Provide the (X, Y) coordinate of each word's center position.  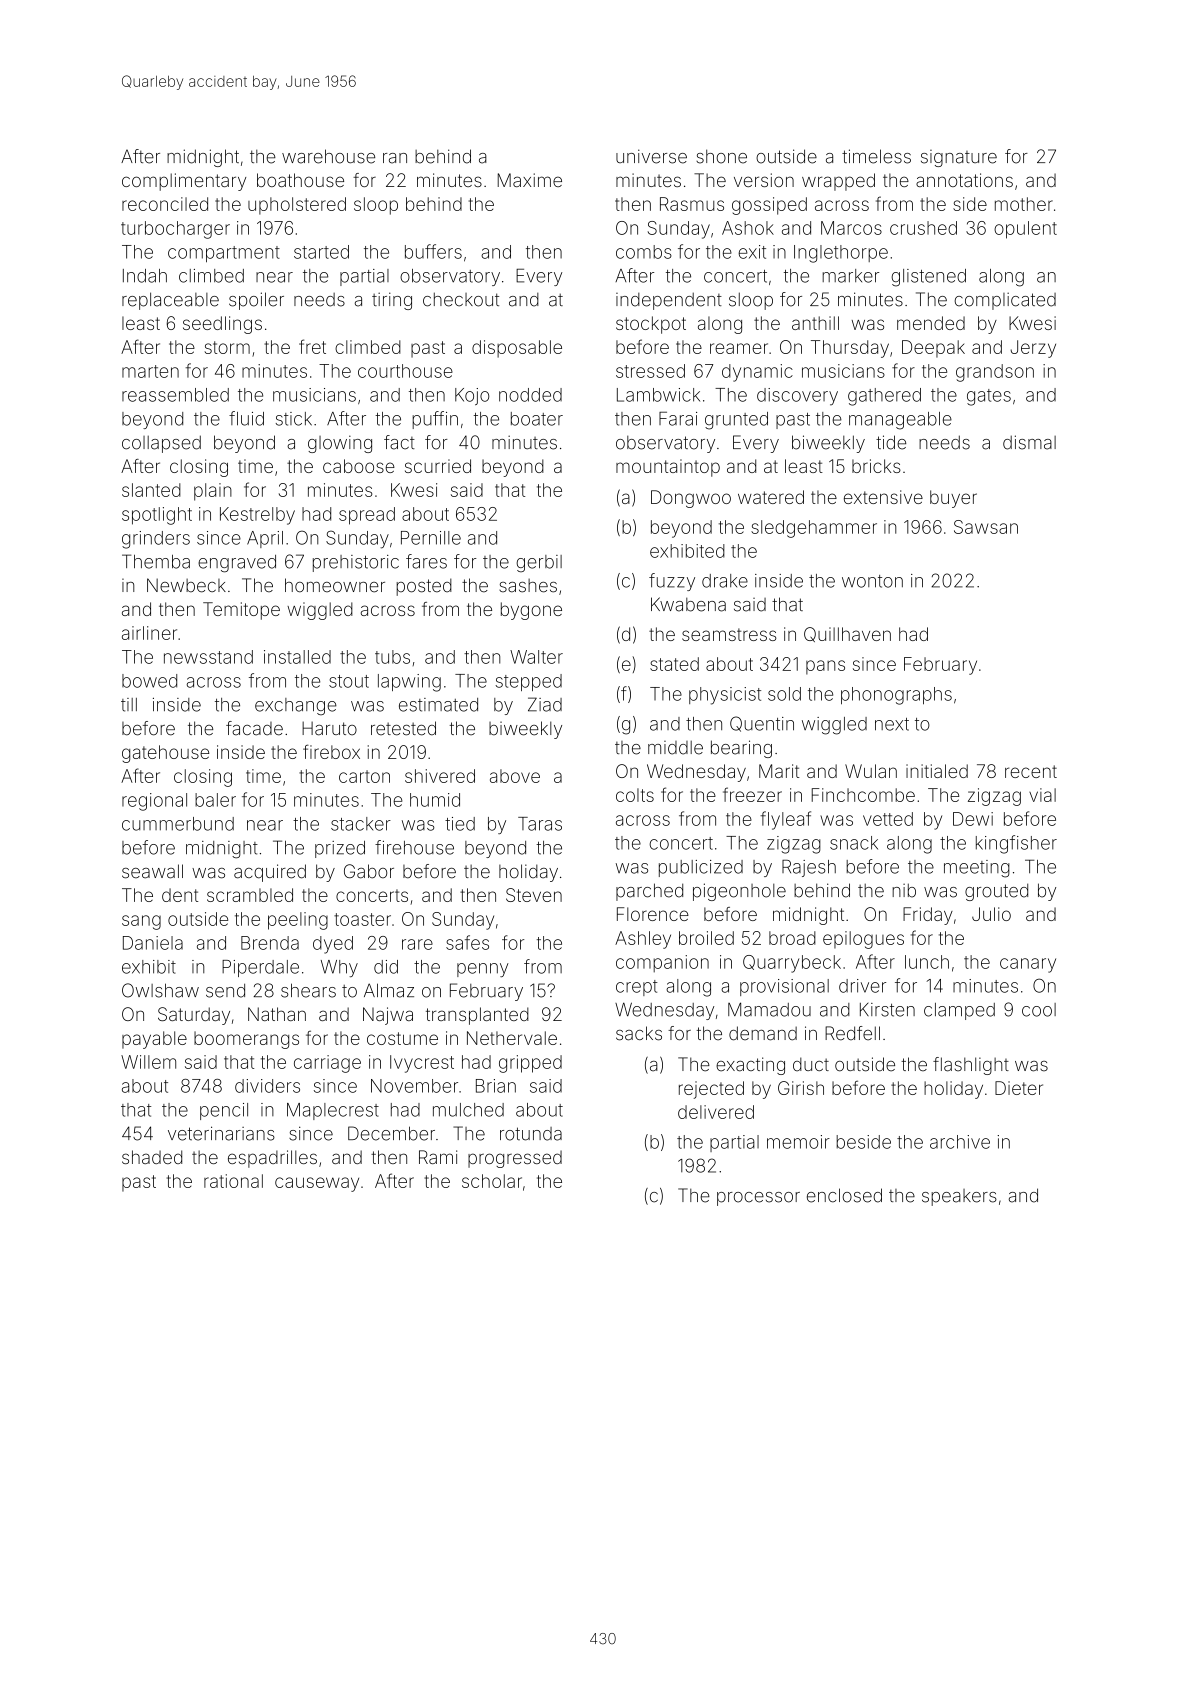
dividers (267, 1086)
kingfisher (1016, 844)
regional (154, 802)
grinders (156, 540)
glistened (928, 278)
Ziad (545, 704)
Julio (991, 914)
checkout (461, 299)
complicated (1005, 301)
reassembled (175, 395)
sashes (528, 586)
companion (662, 963)
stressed (650, 371)
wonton (872, 581)
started (321, 252)
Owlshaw (160, 990)
